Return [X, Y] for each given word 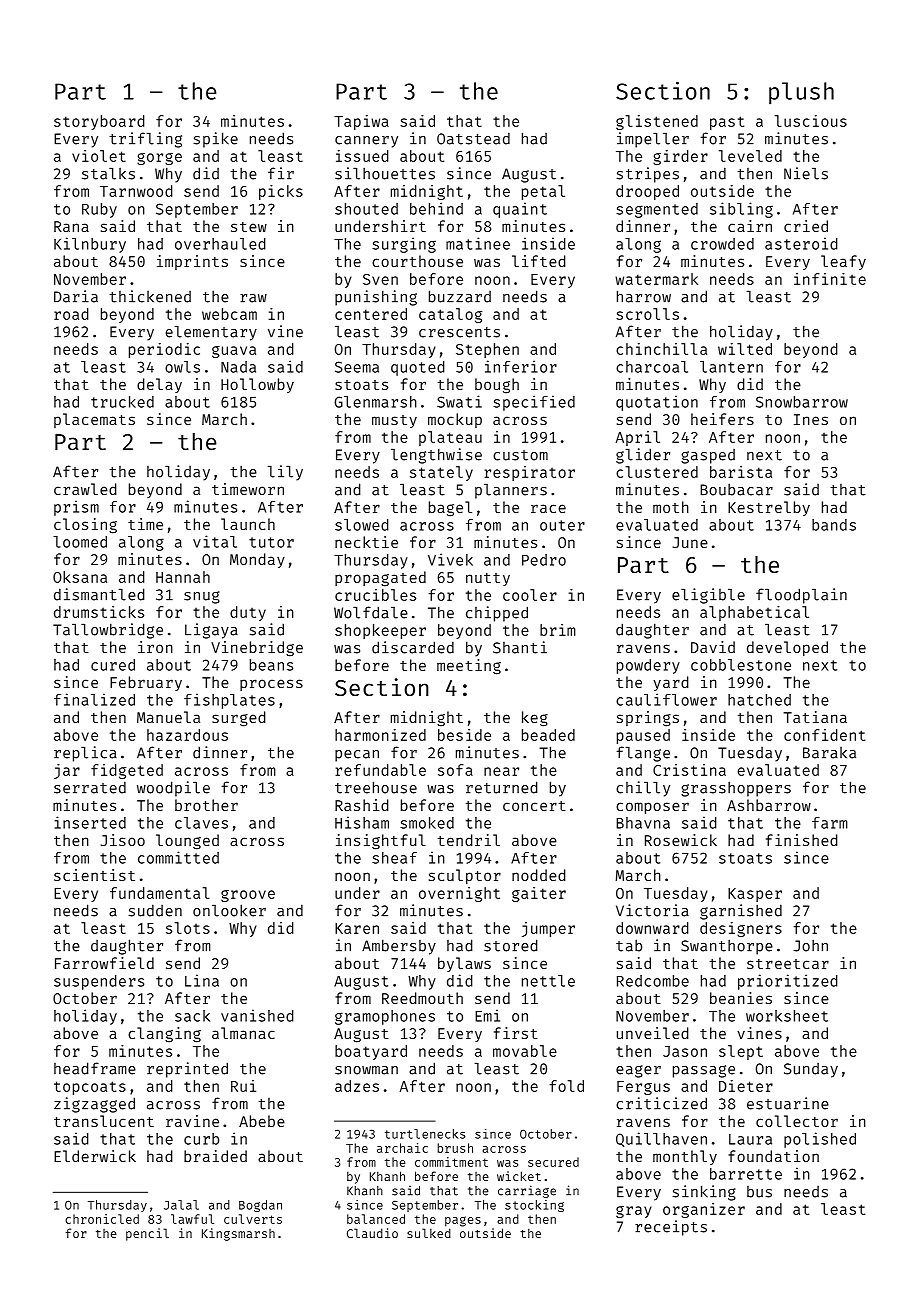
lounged [187, 842]
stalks [108, 174]
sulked [429, 1233]
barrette [746, 1174]
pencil [147, 1234]
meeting [469, 667]
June [690, 542]
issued [362, 156]
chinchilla [661, 349]
